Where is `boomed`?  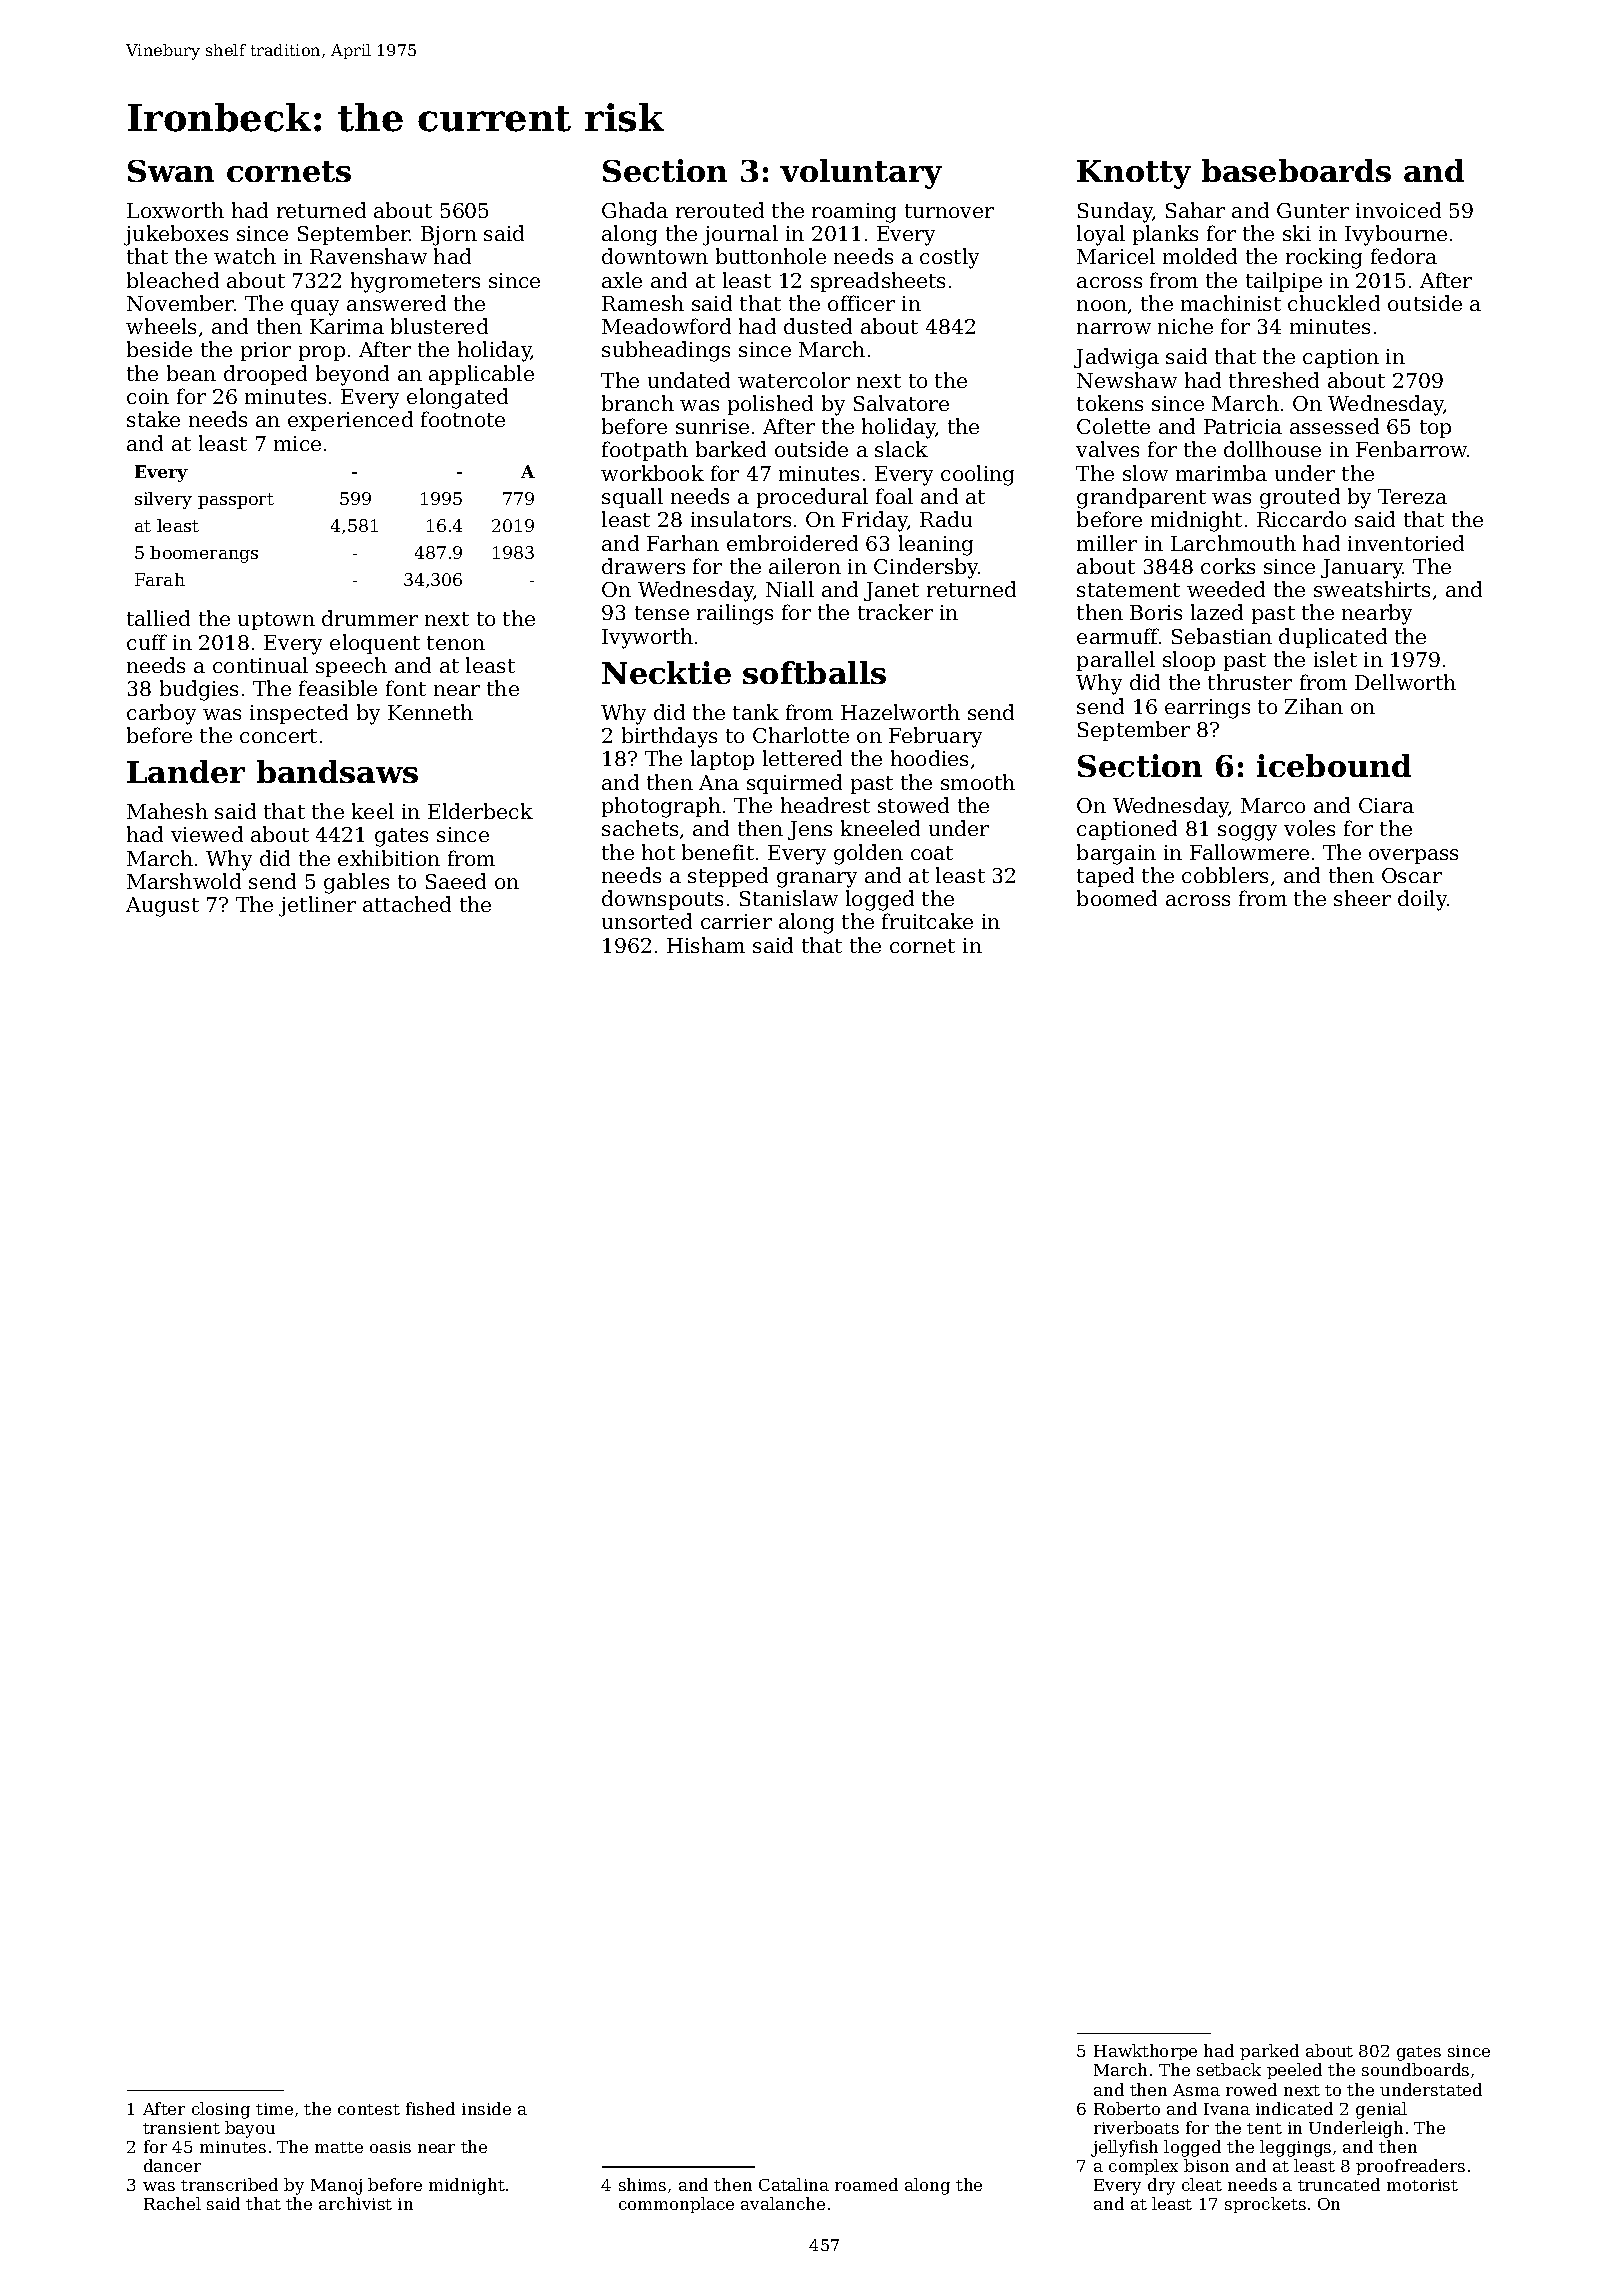 boomed is located at coordinates (1117, 898).
